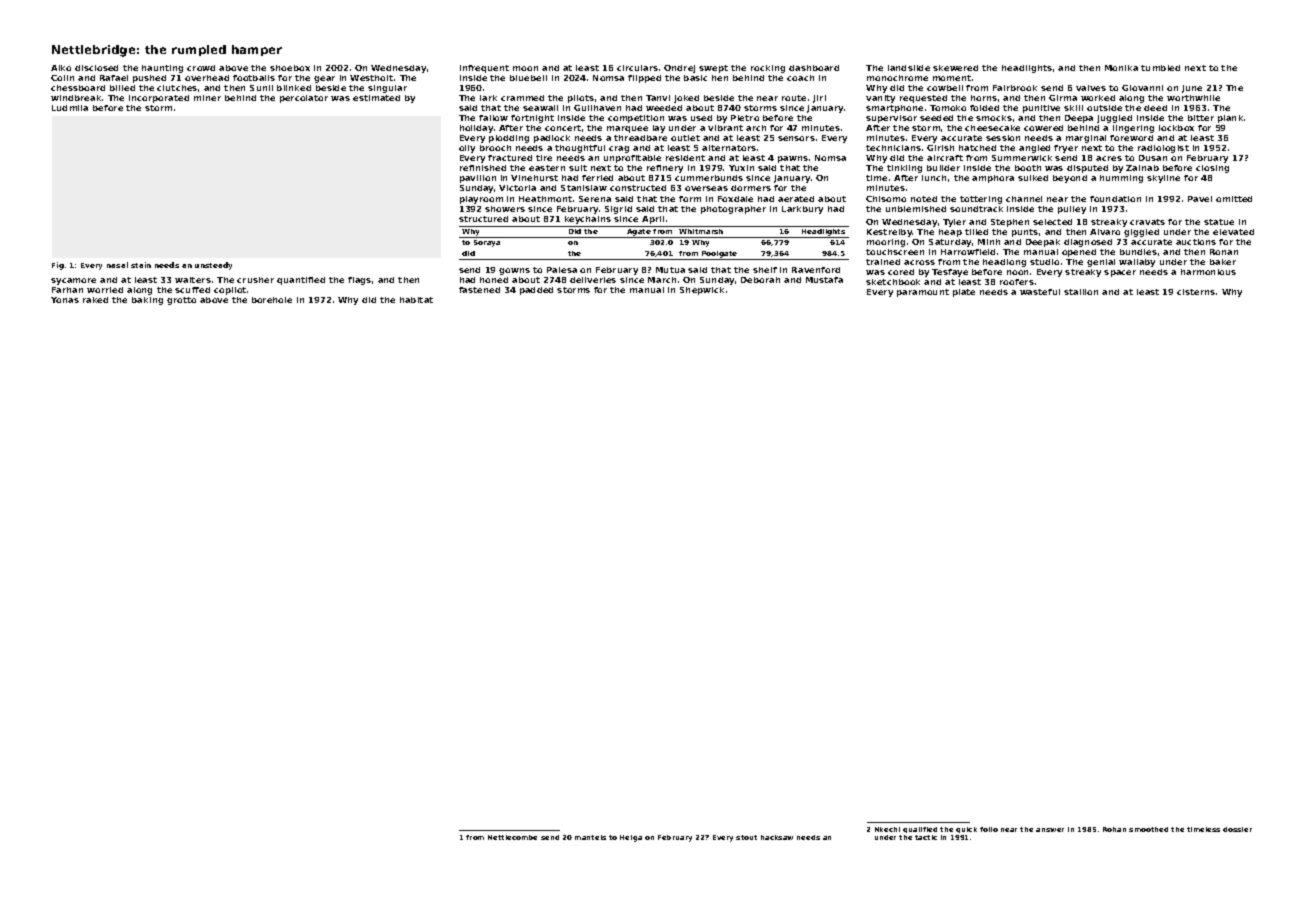 The height and width of the page is (924, 1308). I want to click on plate, so click(964, 293).
